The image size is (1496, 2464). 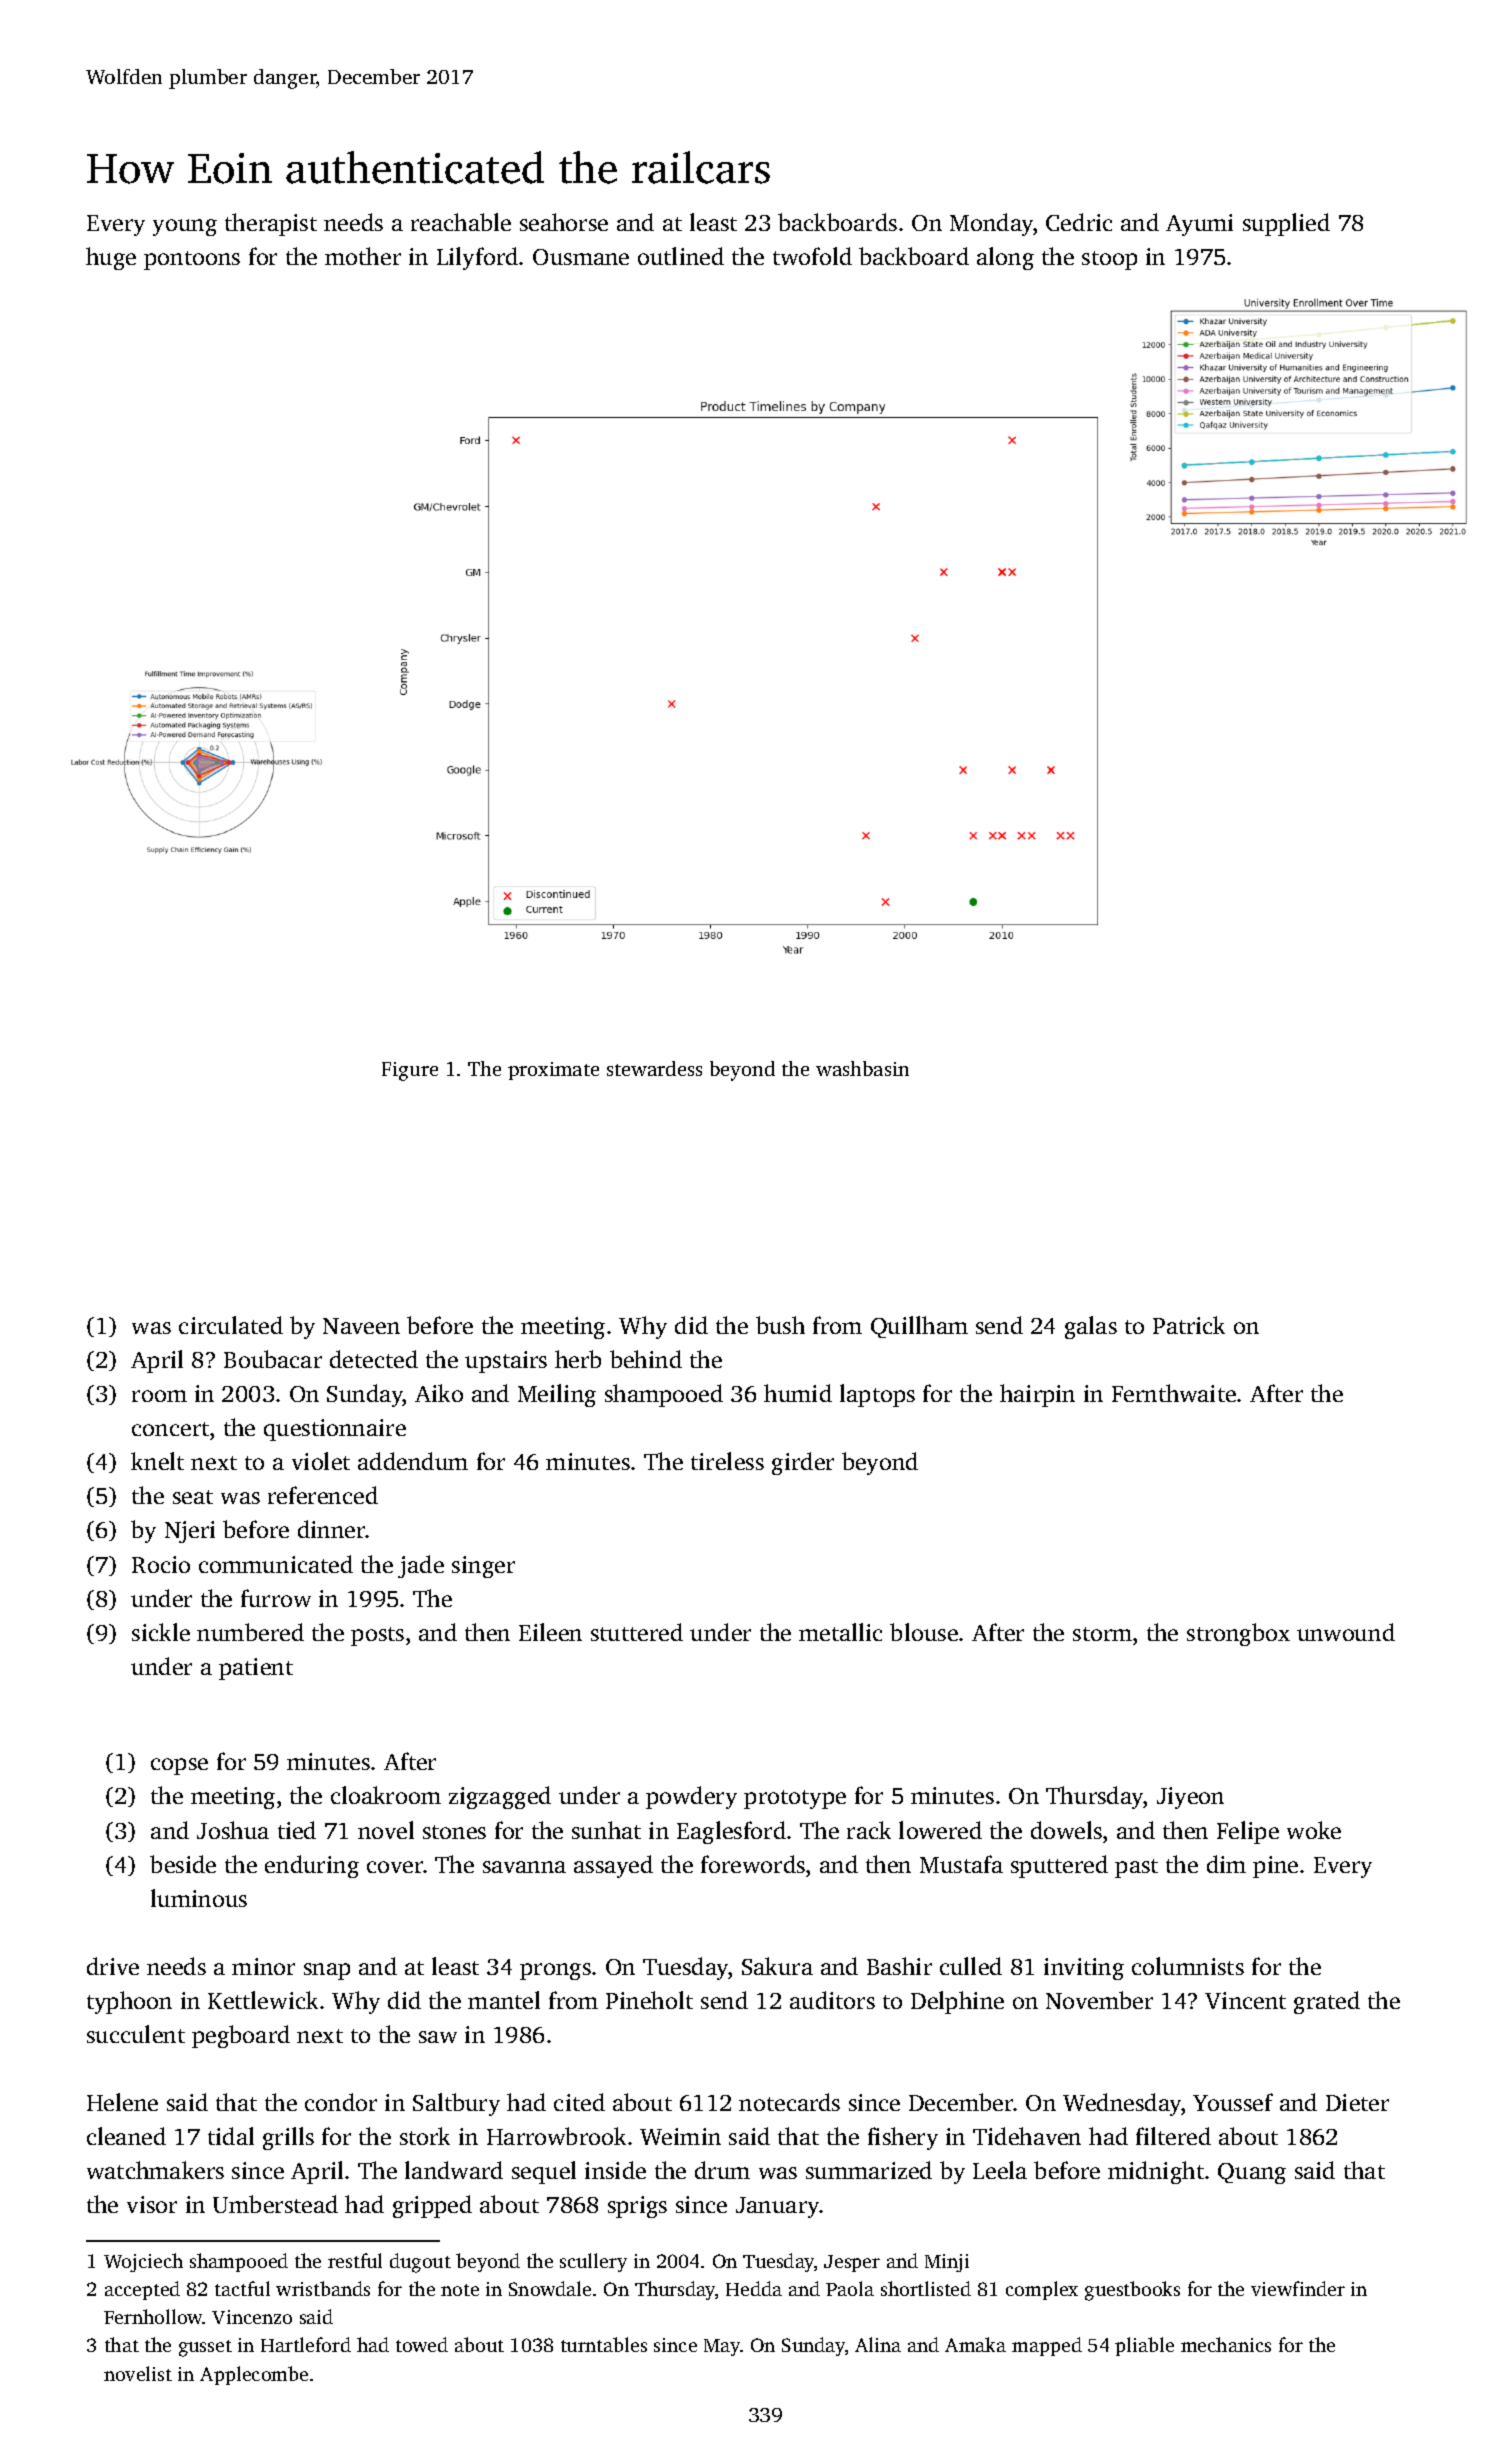 I want to click on Patrick, so click(x=1189, y=1325).
